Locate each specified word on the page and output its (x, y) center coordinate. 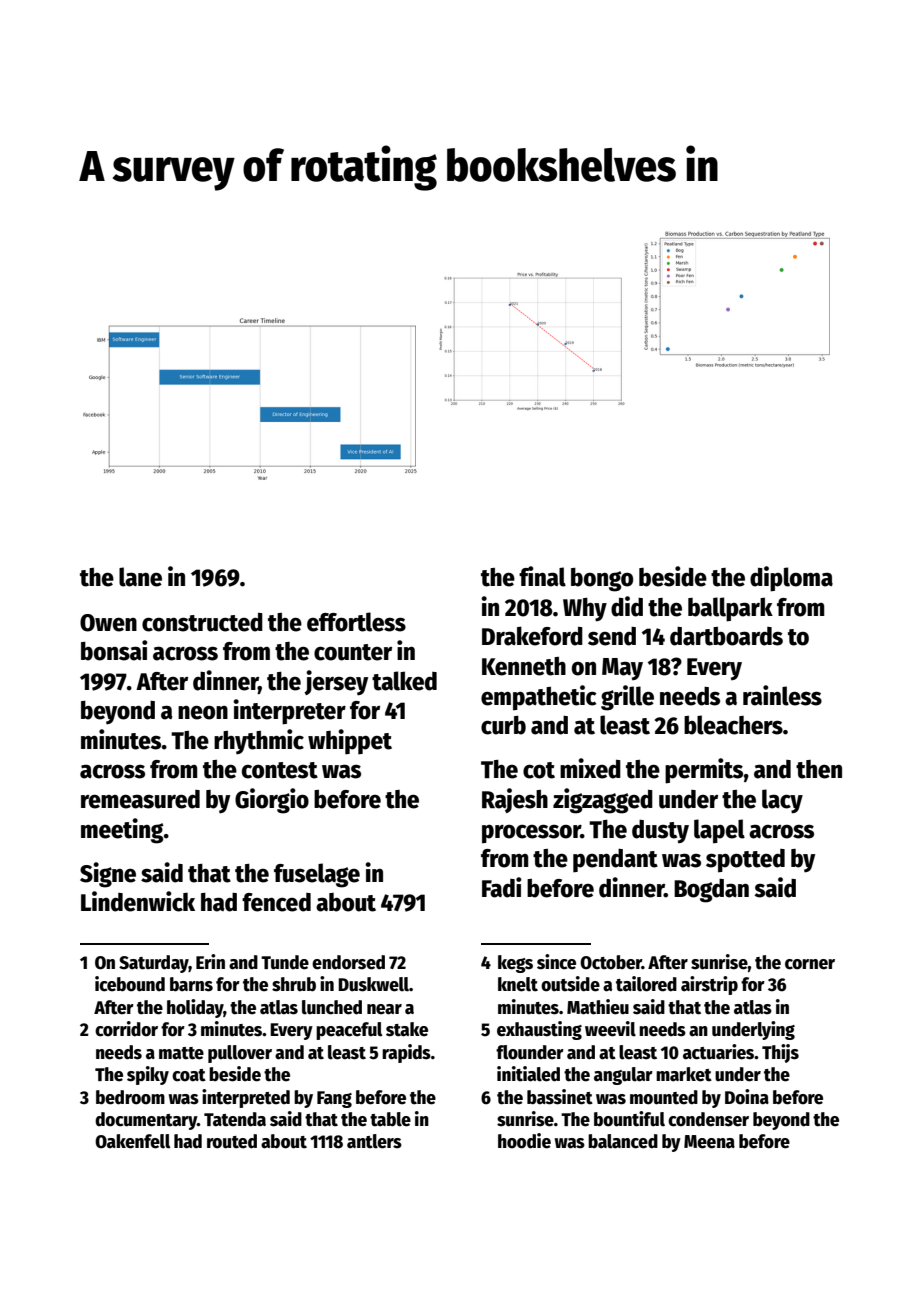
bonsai (114, 650)
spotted (745, 861)
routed (232, 1141)
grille (627, 698)
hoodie (524, 1141)
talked (404, 681)
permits (704, 771)
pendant (615, 861)
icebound (130, 984)
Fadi (502, 887)
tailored (646, 984)
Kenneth (524, 666)
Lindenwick (138, 901)
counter (353, 652)
